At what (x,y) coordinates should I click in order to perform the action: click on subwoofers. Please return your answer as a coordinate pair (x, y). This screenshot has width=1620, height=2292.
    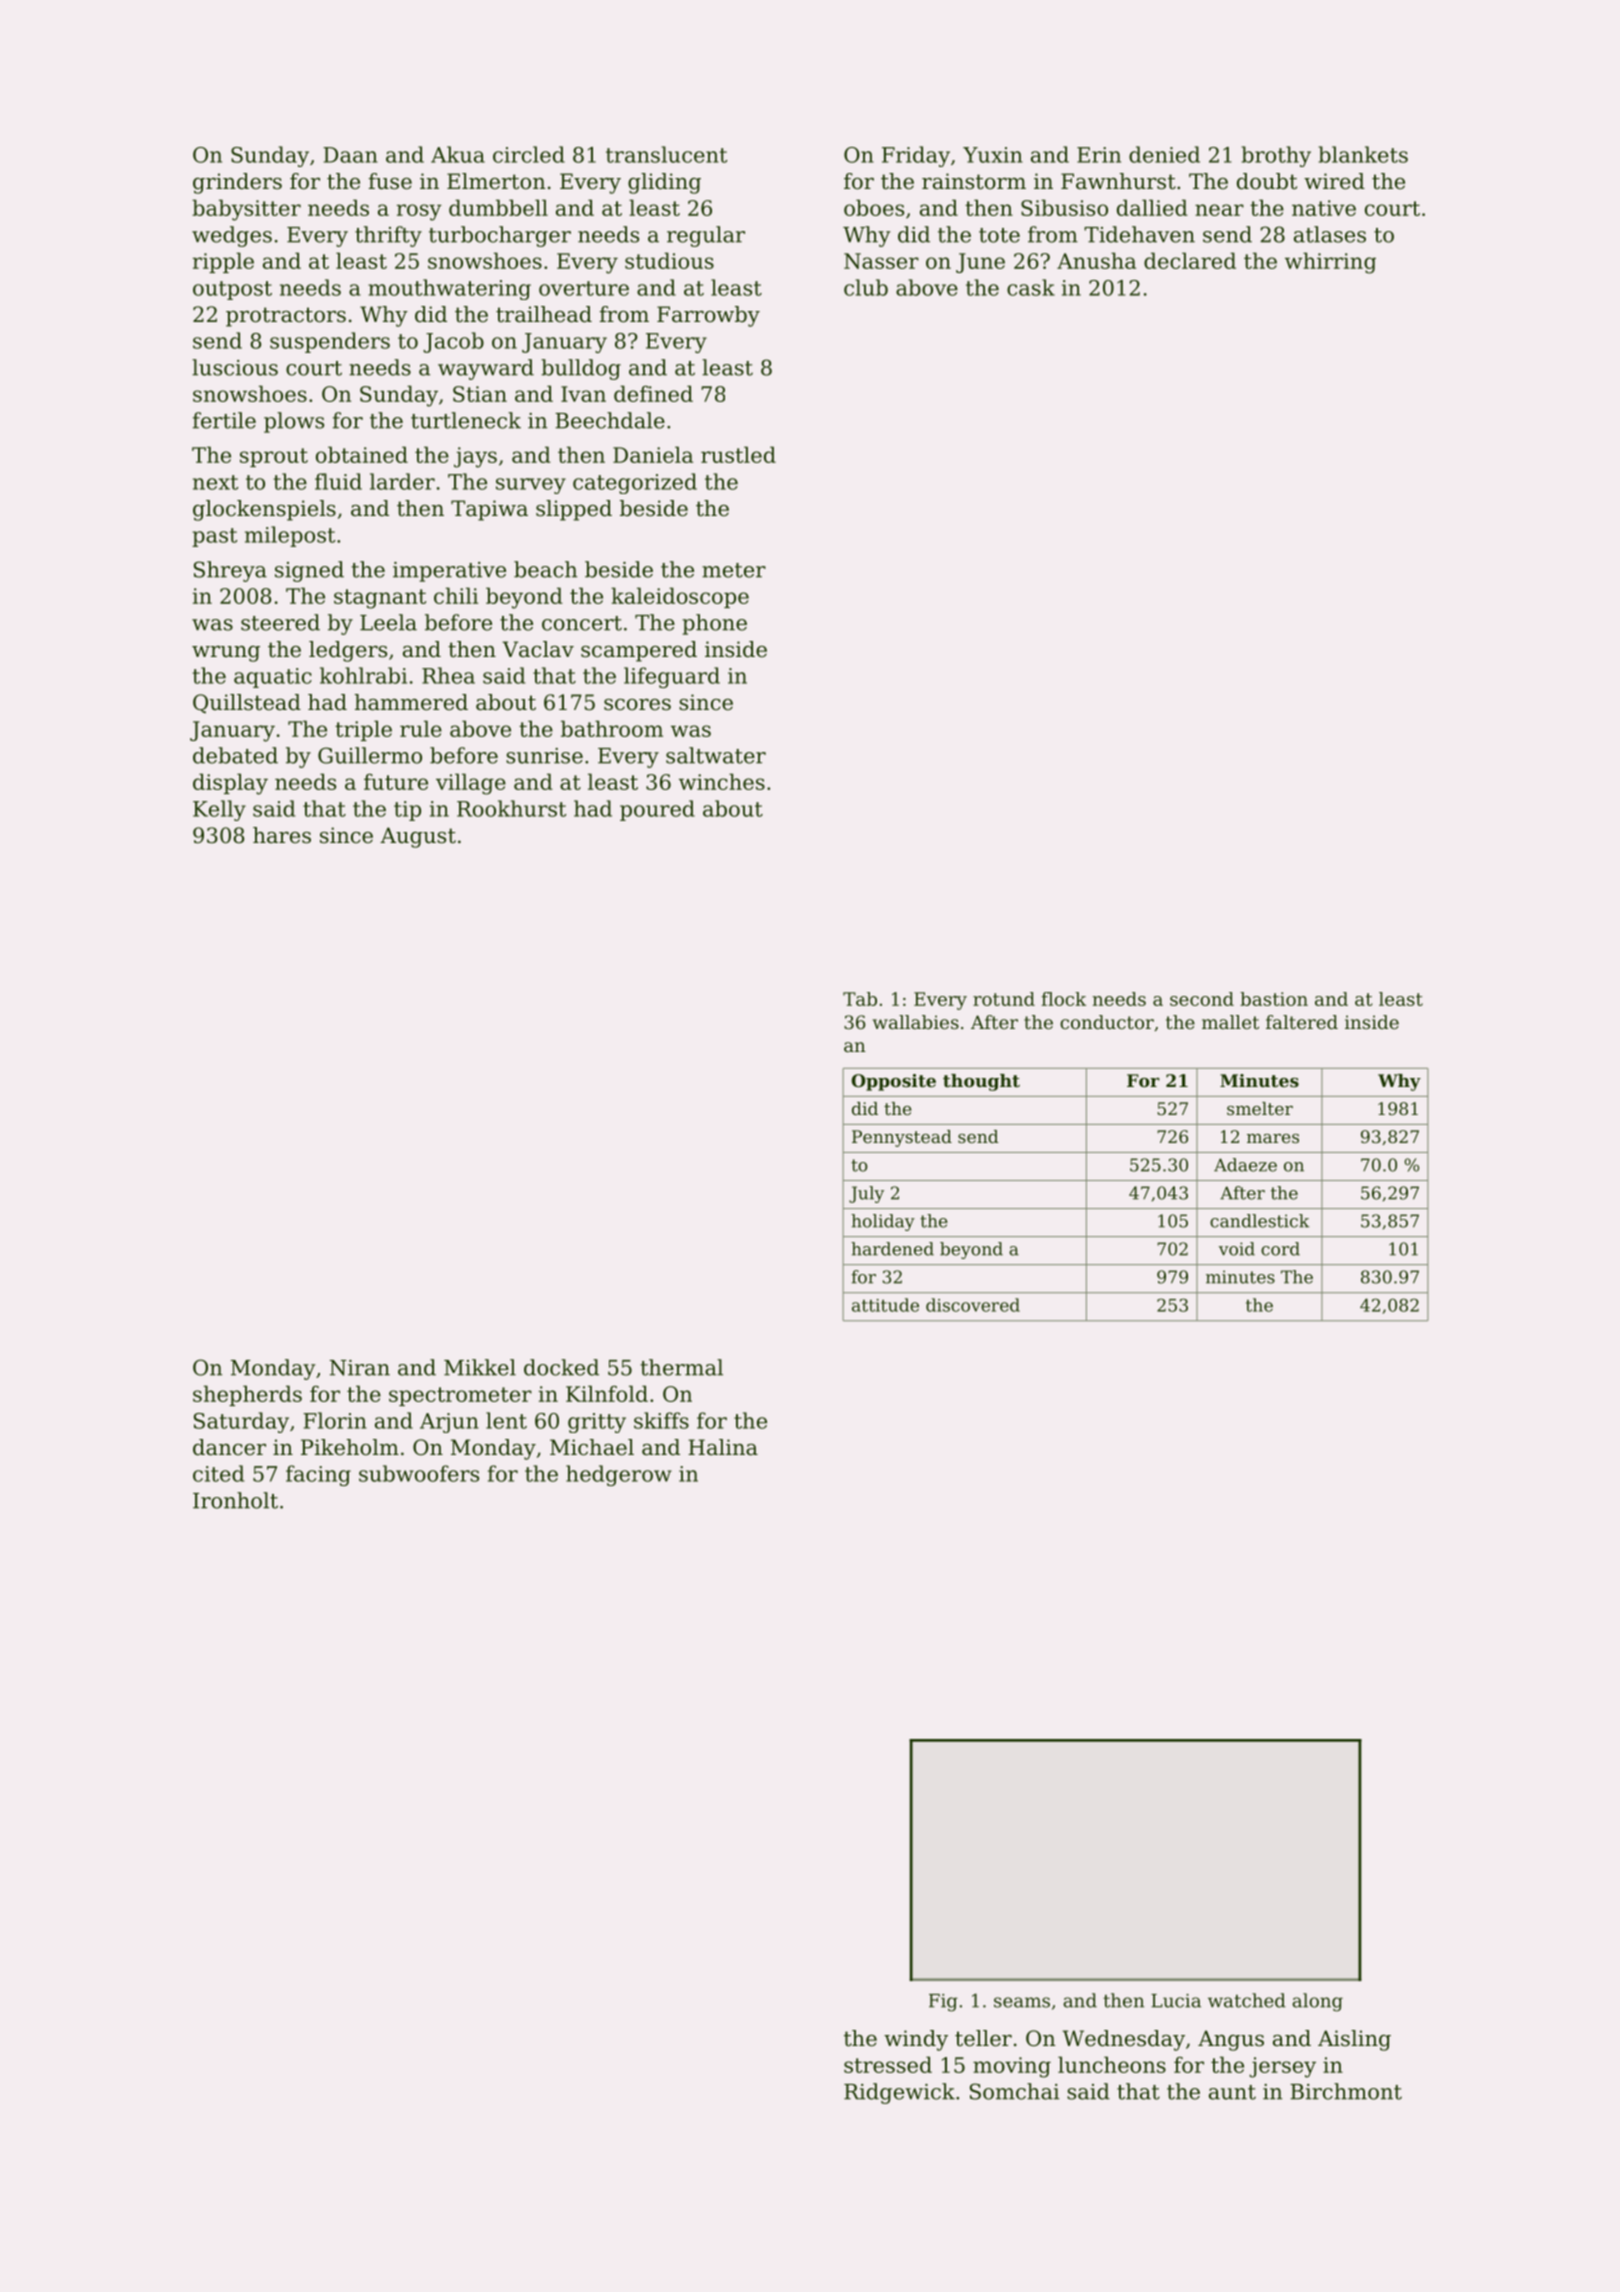
    Looking at the image, I should click on (419, 1473).
